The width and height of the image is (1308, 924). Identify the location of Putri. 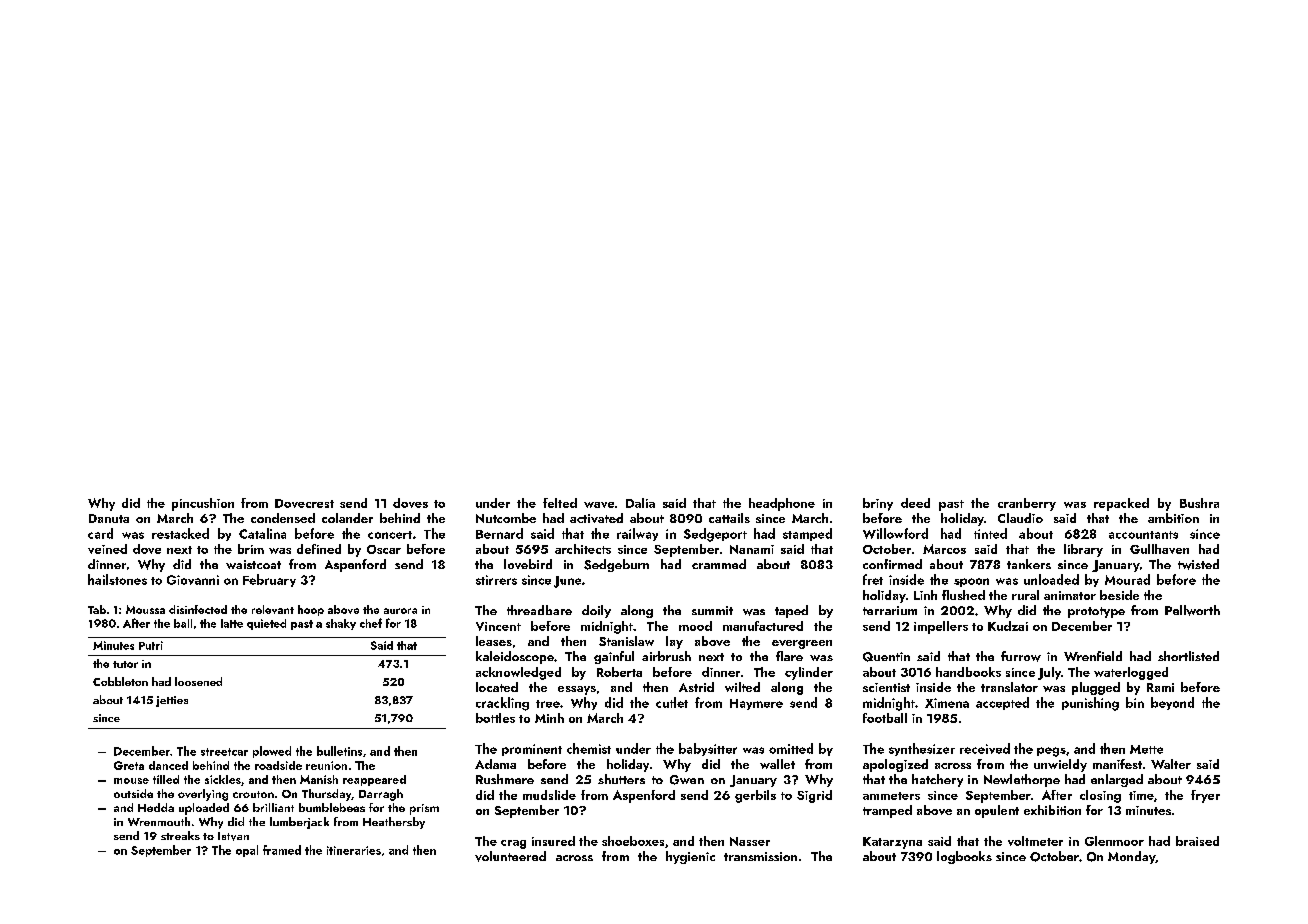
(151, 645).
